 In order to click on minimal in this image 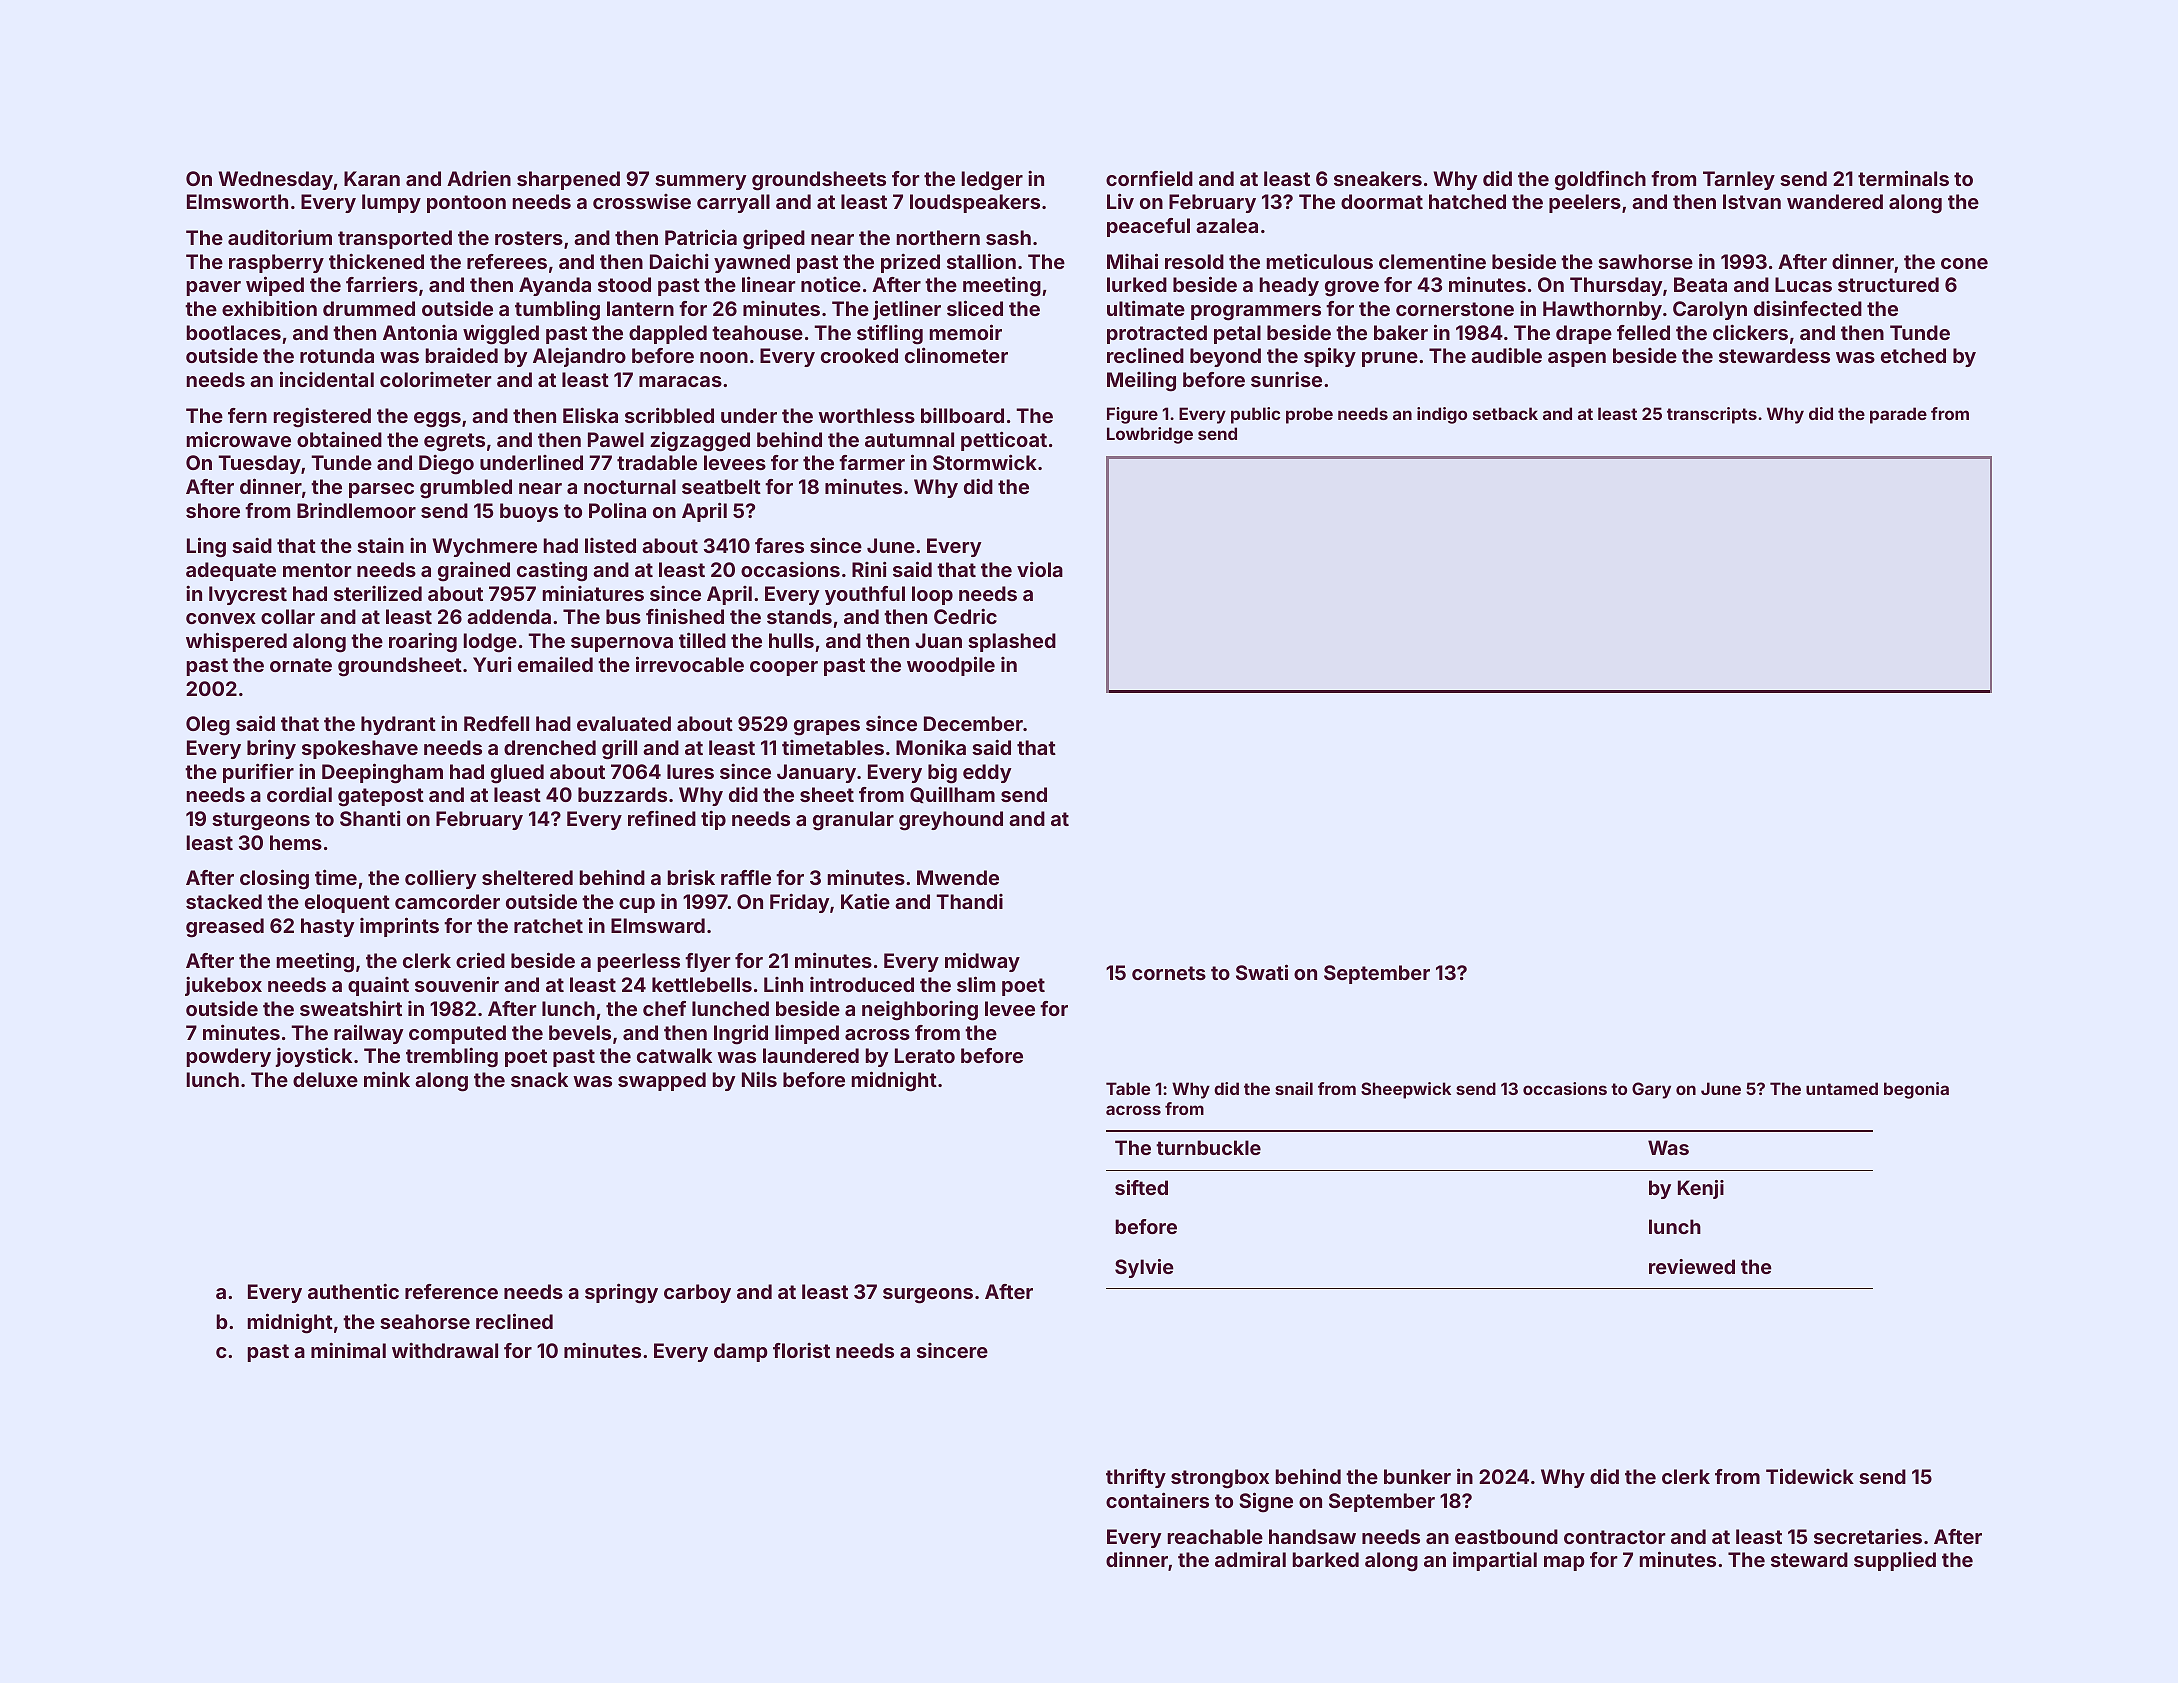, I will do `click(348, 1350)`.
